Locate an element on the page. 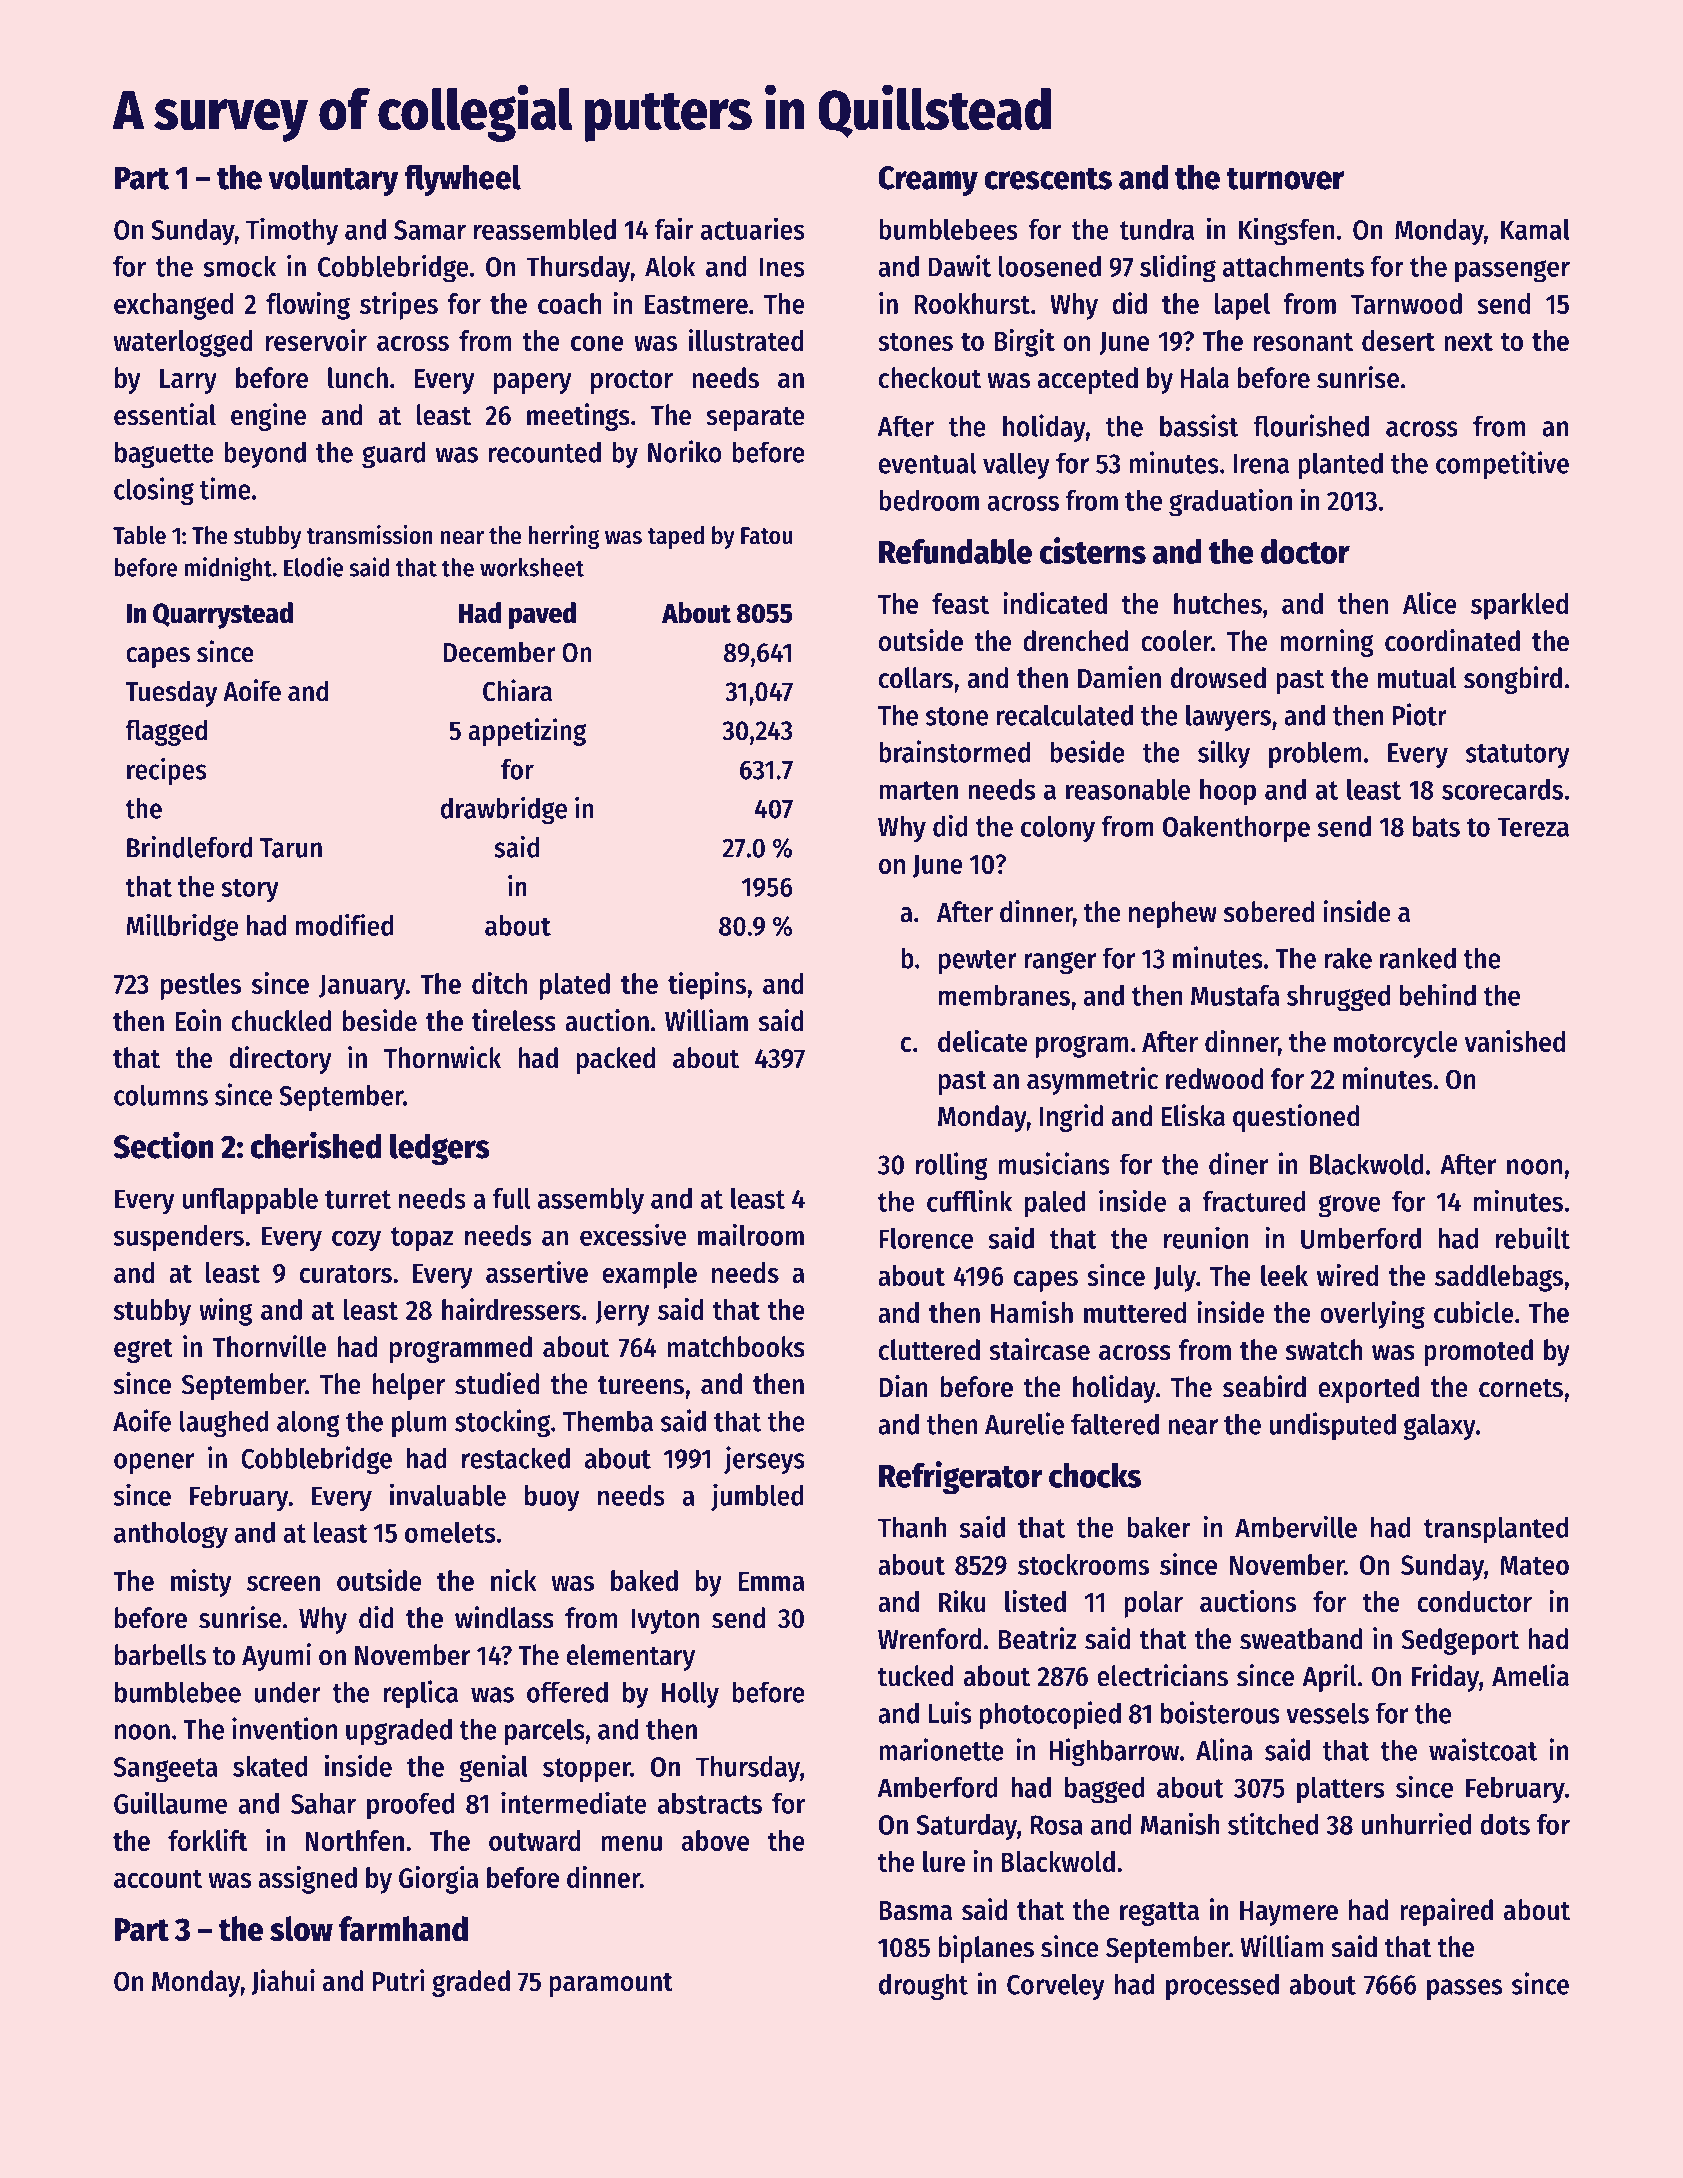  questioned is located at coordinates (1296, 1118).
